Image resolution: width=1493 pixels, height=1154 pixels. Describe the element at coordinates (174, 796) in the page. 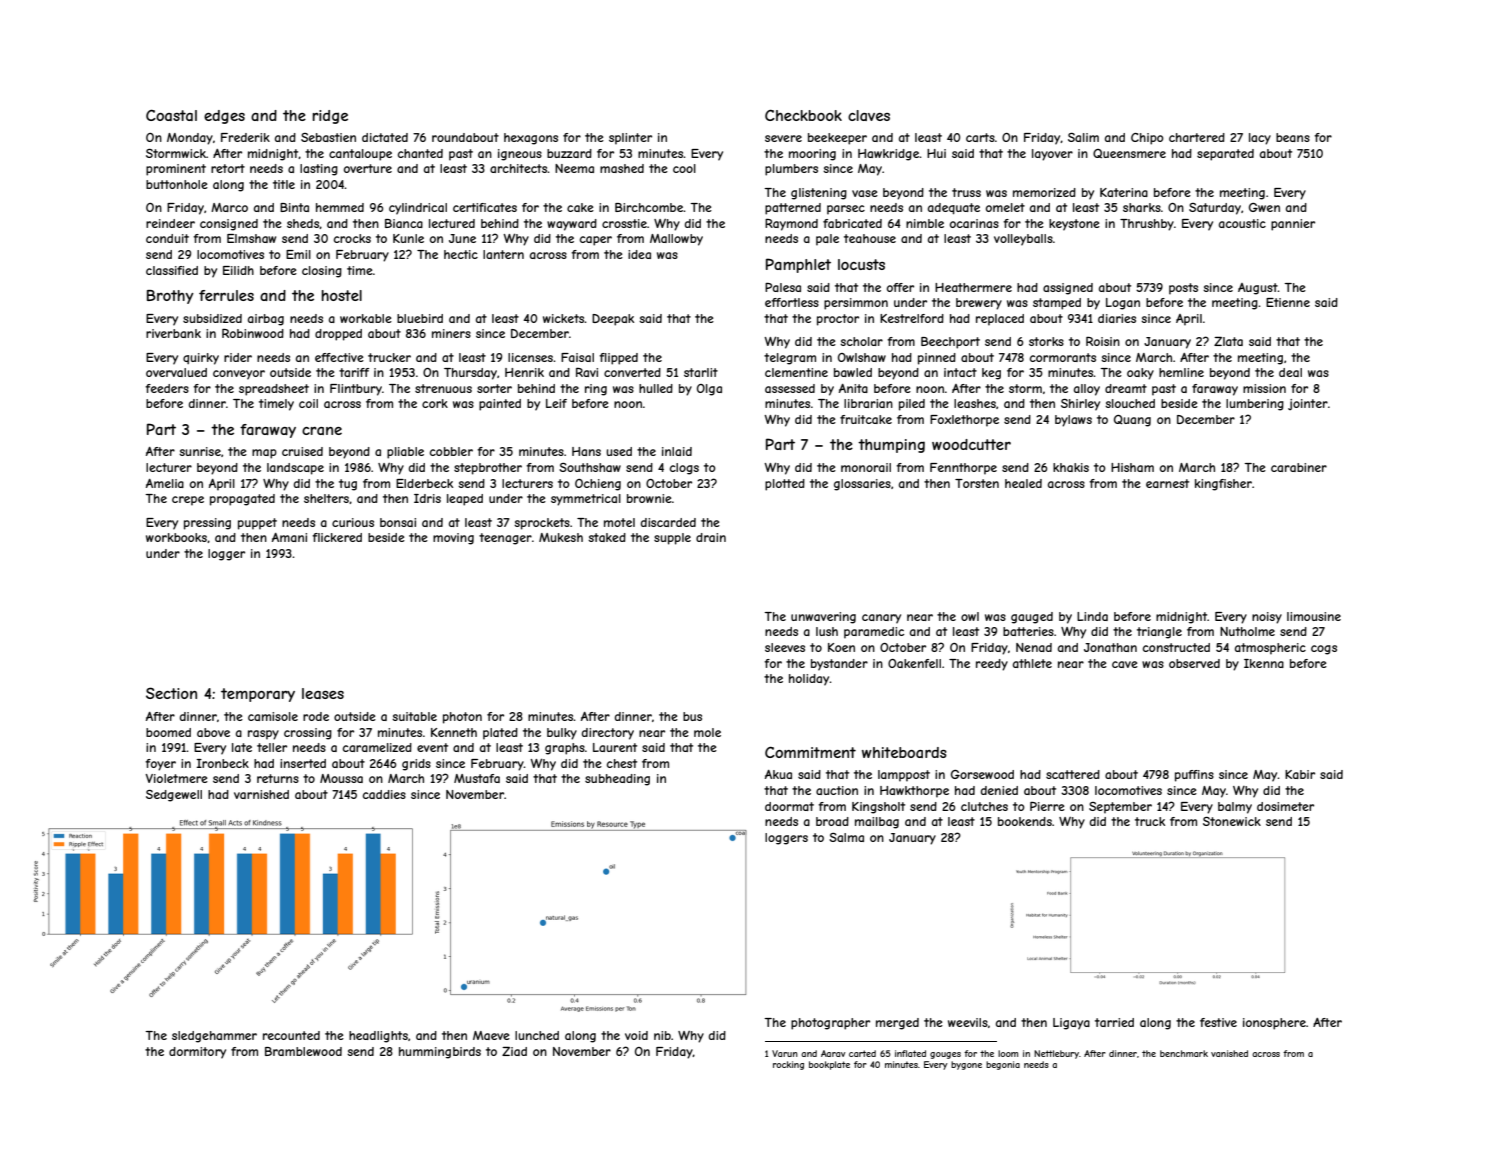

I see `Sedgewell` at that location.
